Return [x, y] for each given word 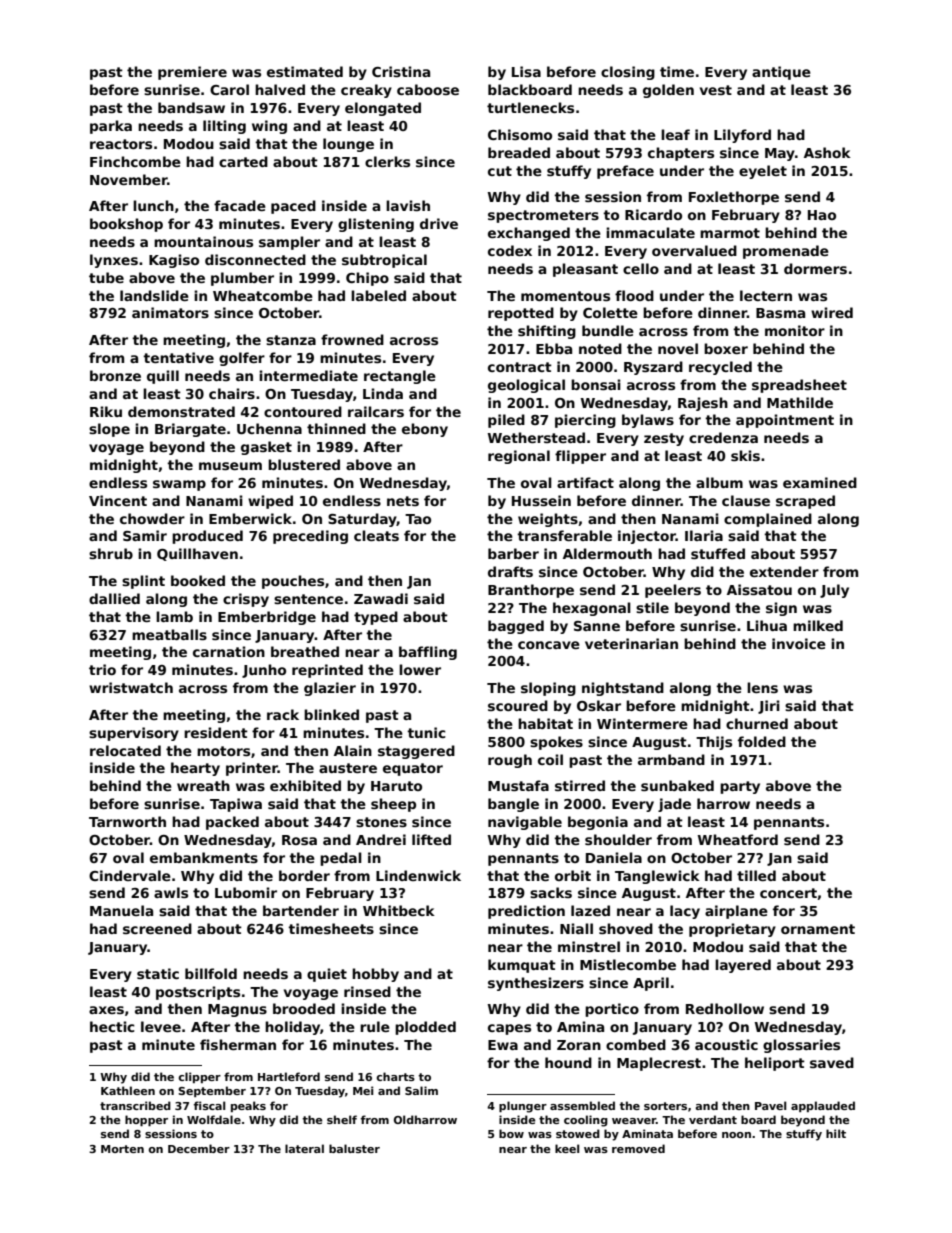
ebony [425, 430]
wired [832, 312]
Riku [106, 411]
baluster [354, 1148]
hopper [146, 1120]
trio [102, 669]
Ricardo [653, 214]
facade [240, 205]
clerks [387, 161]
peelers [673, 591]
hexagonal [592, 609]
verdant [713, 1119]
